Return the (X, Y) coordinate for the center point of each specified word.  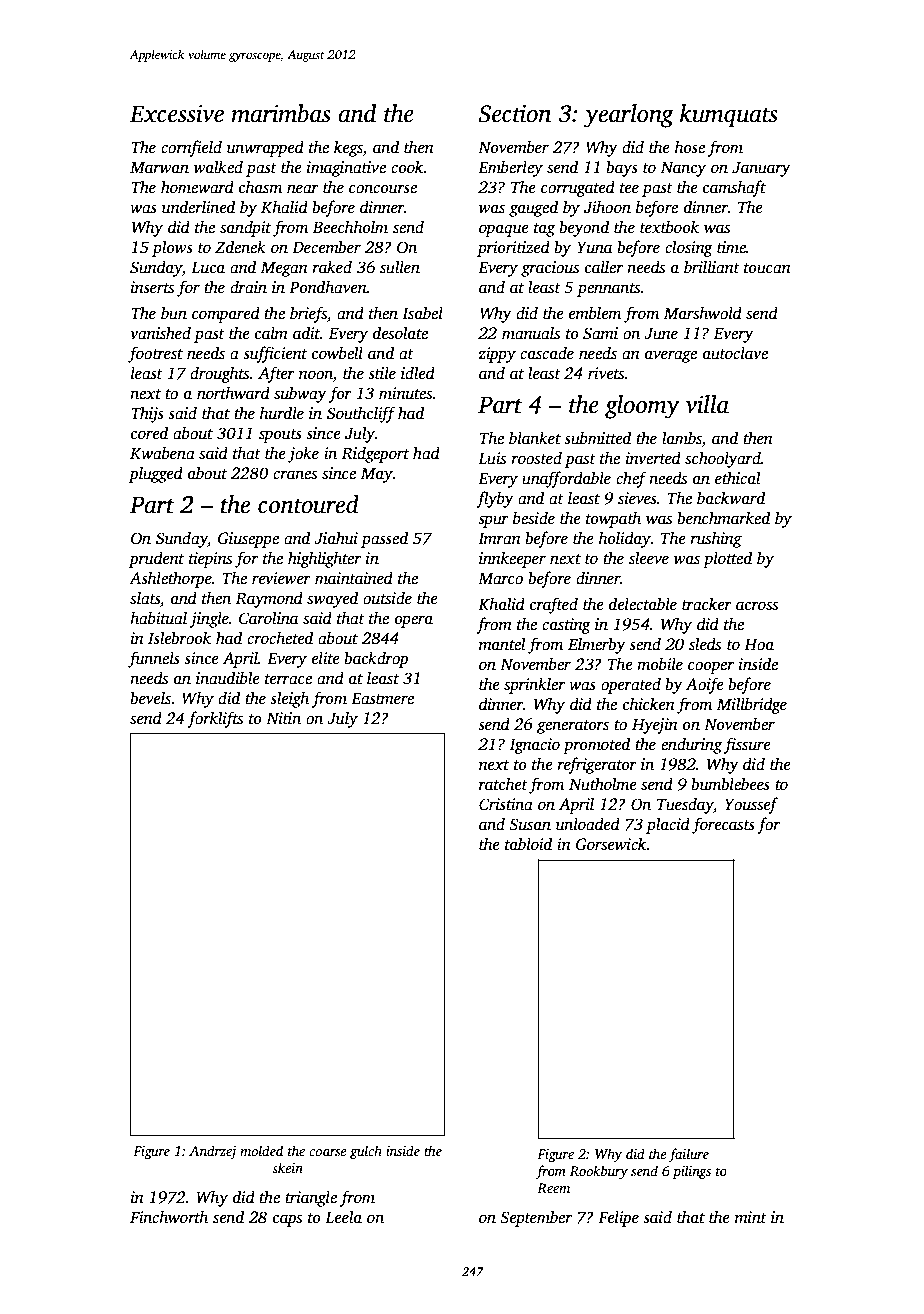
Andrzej (212, 1152)
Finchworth (169, 1217)
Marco (500, 578)
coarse (328, 1152)
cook (407, 166)
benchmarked (723, 518)
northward (233, 393)
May (377, 475)
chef (631, 479)
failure (689, 1155)
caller (604, 267)
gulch (366, 1152)
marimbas (281, 113)
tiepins (210, 560)
